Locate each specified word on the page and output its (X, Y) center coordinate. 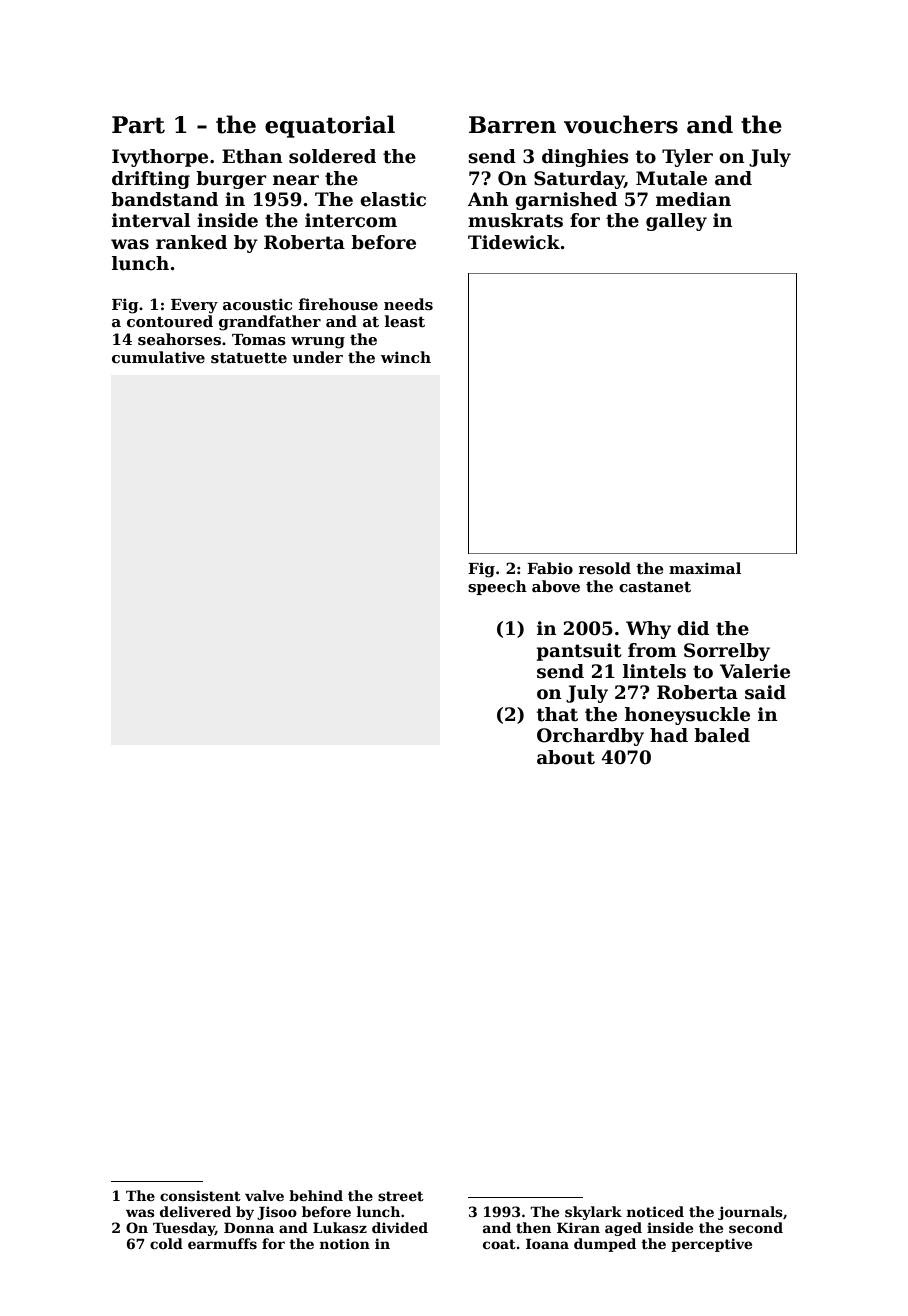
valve (264, 1195)
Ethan (252, 156)
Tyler (687, 158)
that (557, 714)
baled (722, 735)
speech (497, 587)
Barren (512, 125)
